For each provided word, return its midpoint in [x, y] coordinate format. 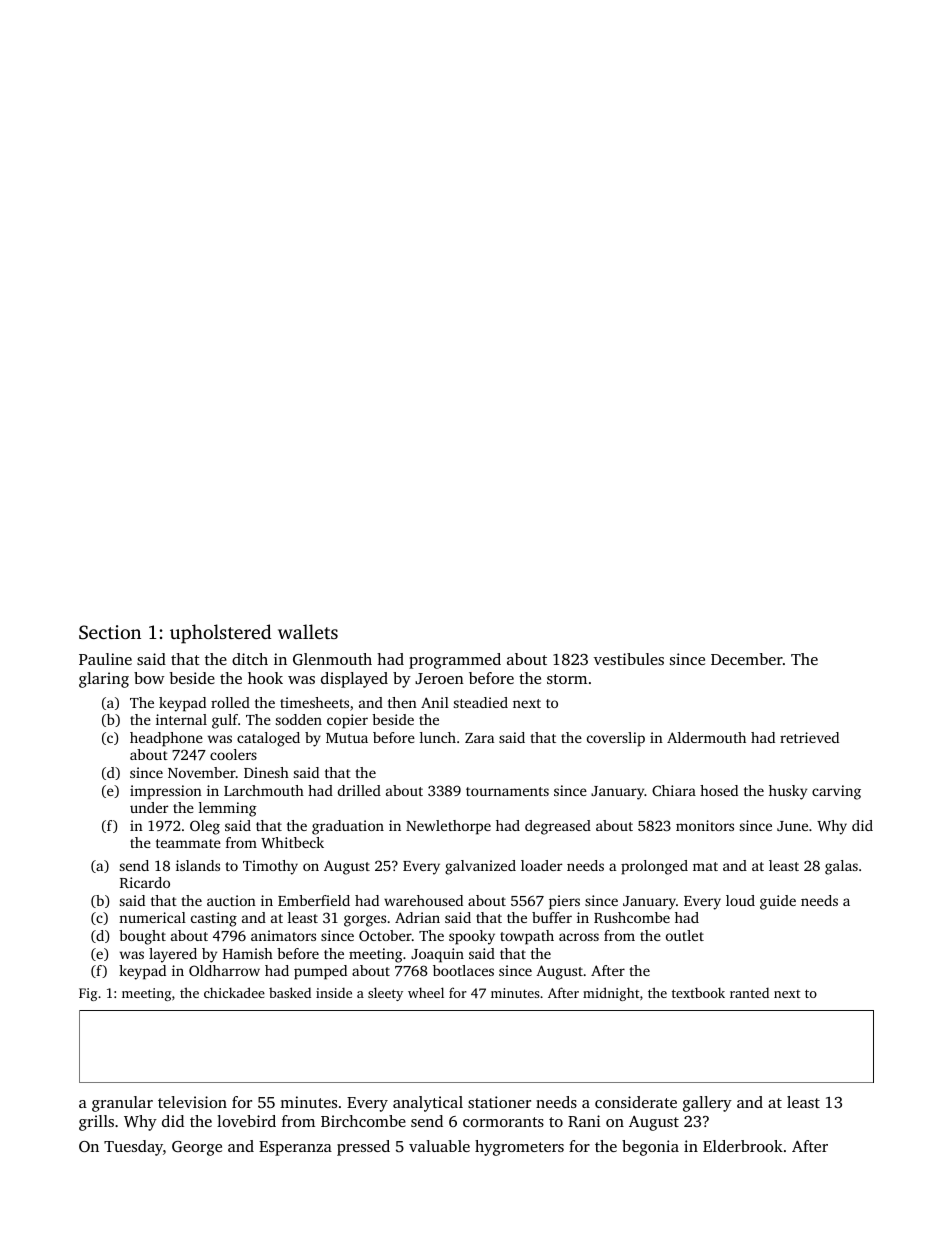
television [192, 1102]
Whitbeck [292, 842]
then [402, 702]
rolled [230, 702]
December [747, 659]
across [579, 937]
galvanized [480, 867]
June [792, 826]
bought [142, 937]
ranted [749, 992]
